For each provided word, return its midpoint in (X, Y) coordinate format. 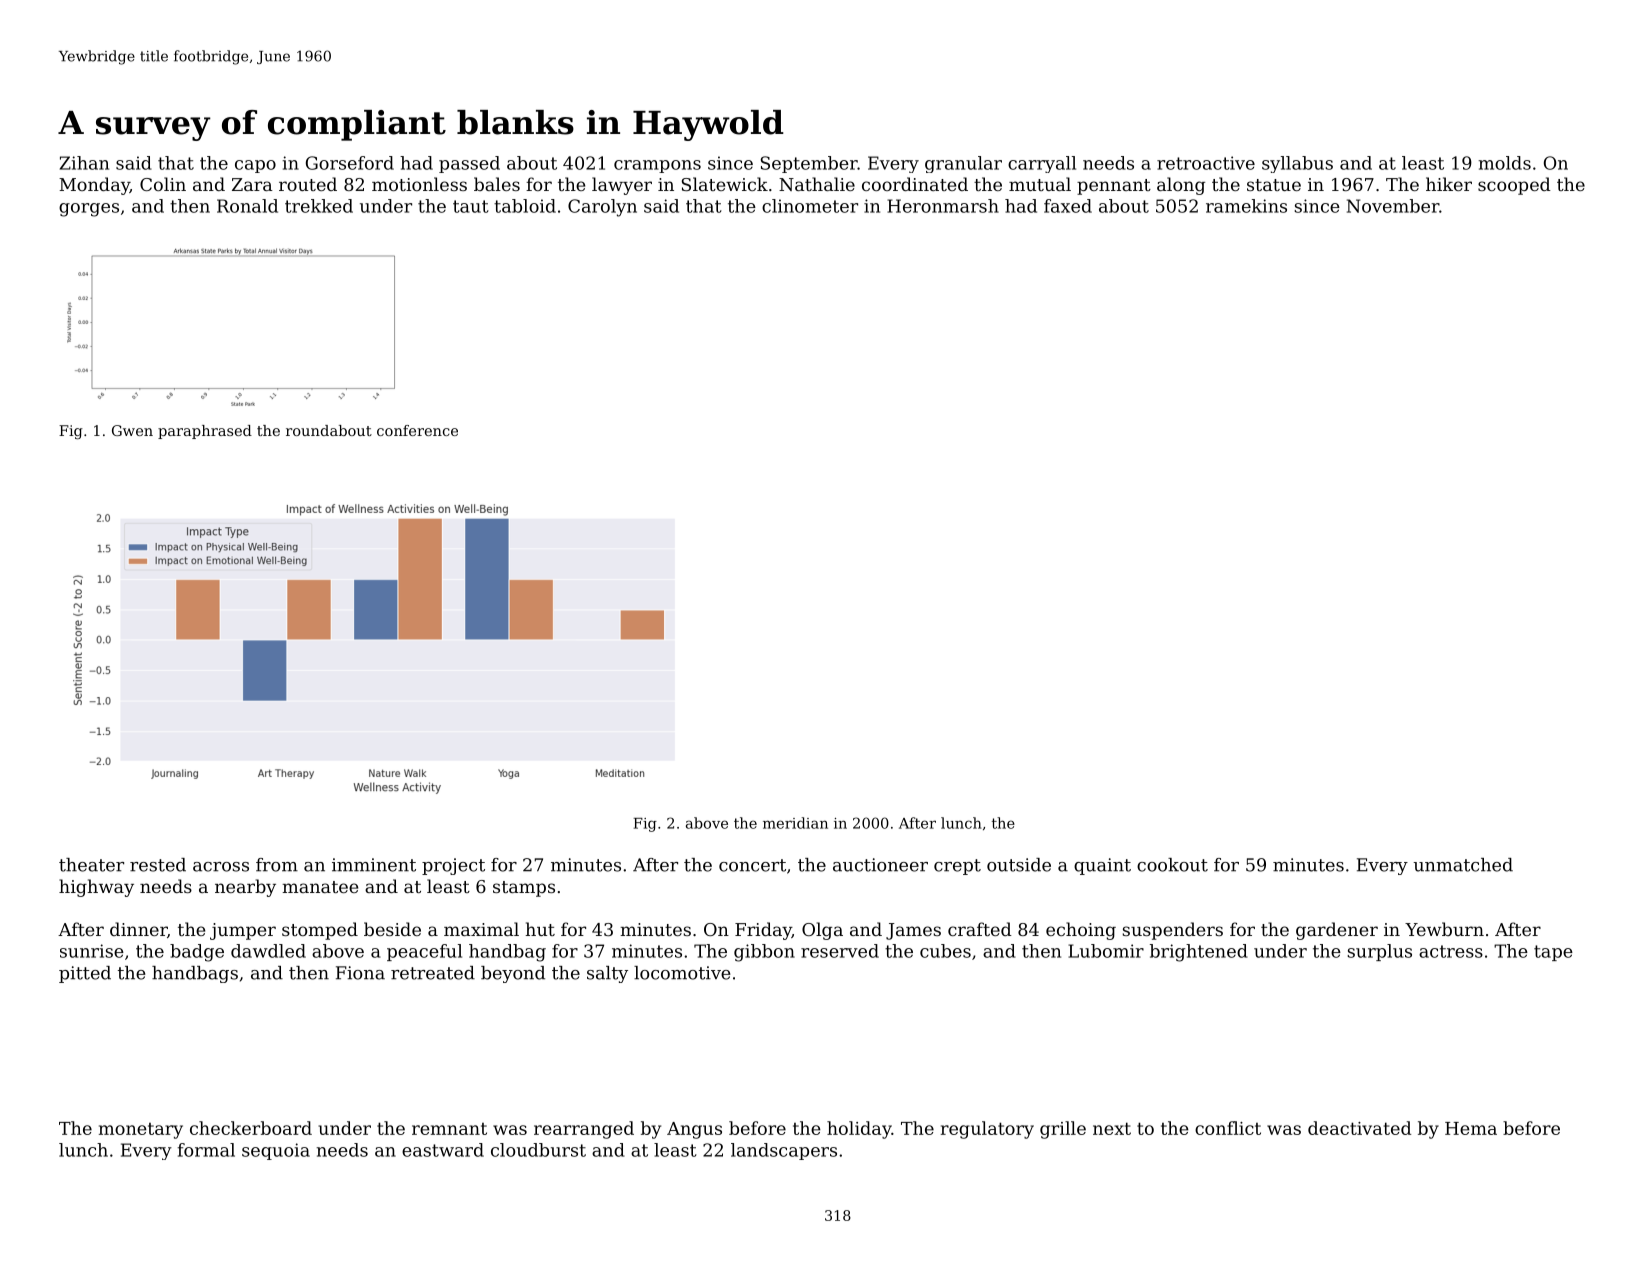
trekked (319, 206)
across (221, 867)
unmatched (1463, 865)
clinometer (810, 206)
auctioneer (880, 865)
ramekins (1246, 206)
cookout (1172, 865)
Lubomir (1106, 951)
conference (417, 430)
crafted (980, 929)
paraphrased (205, 432)
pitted (85, 974)
